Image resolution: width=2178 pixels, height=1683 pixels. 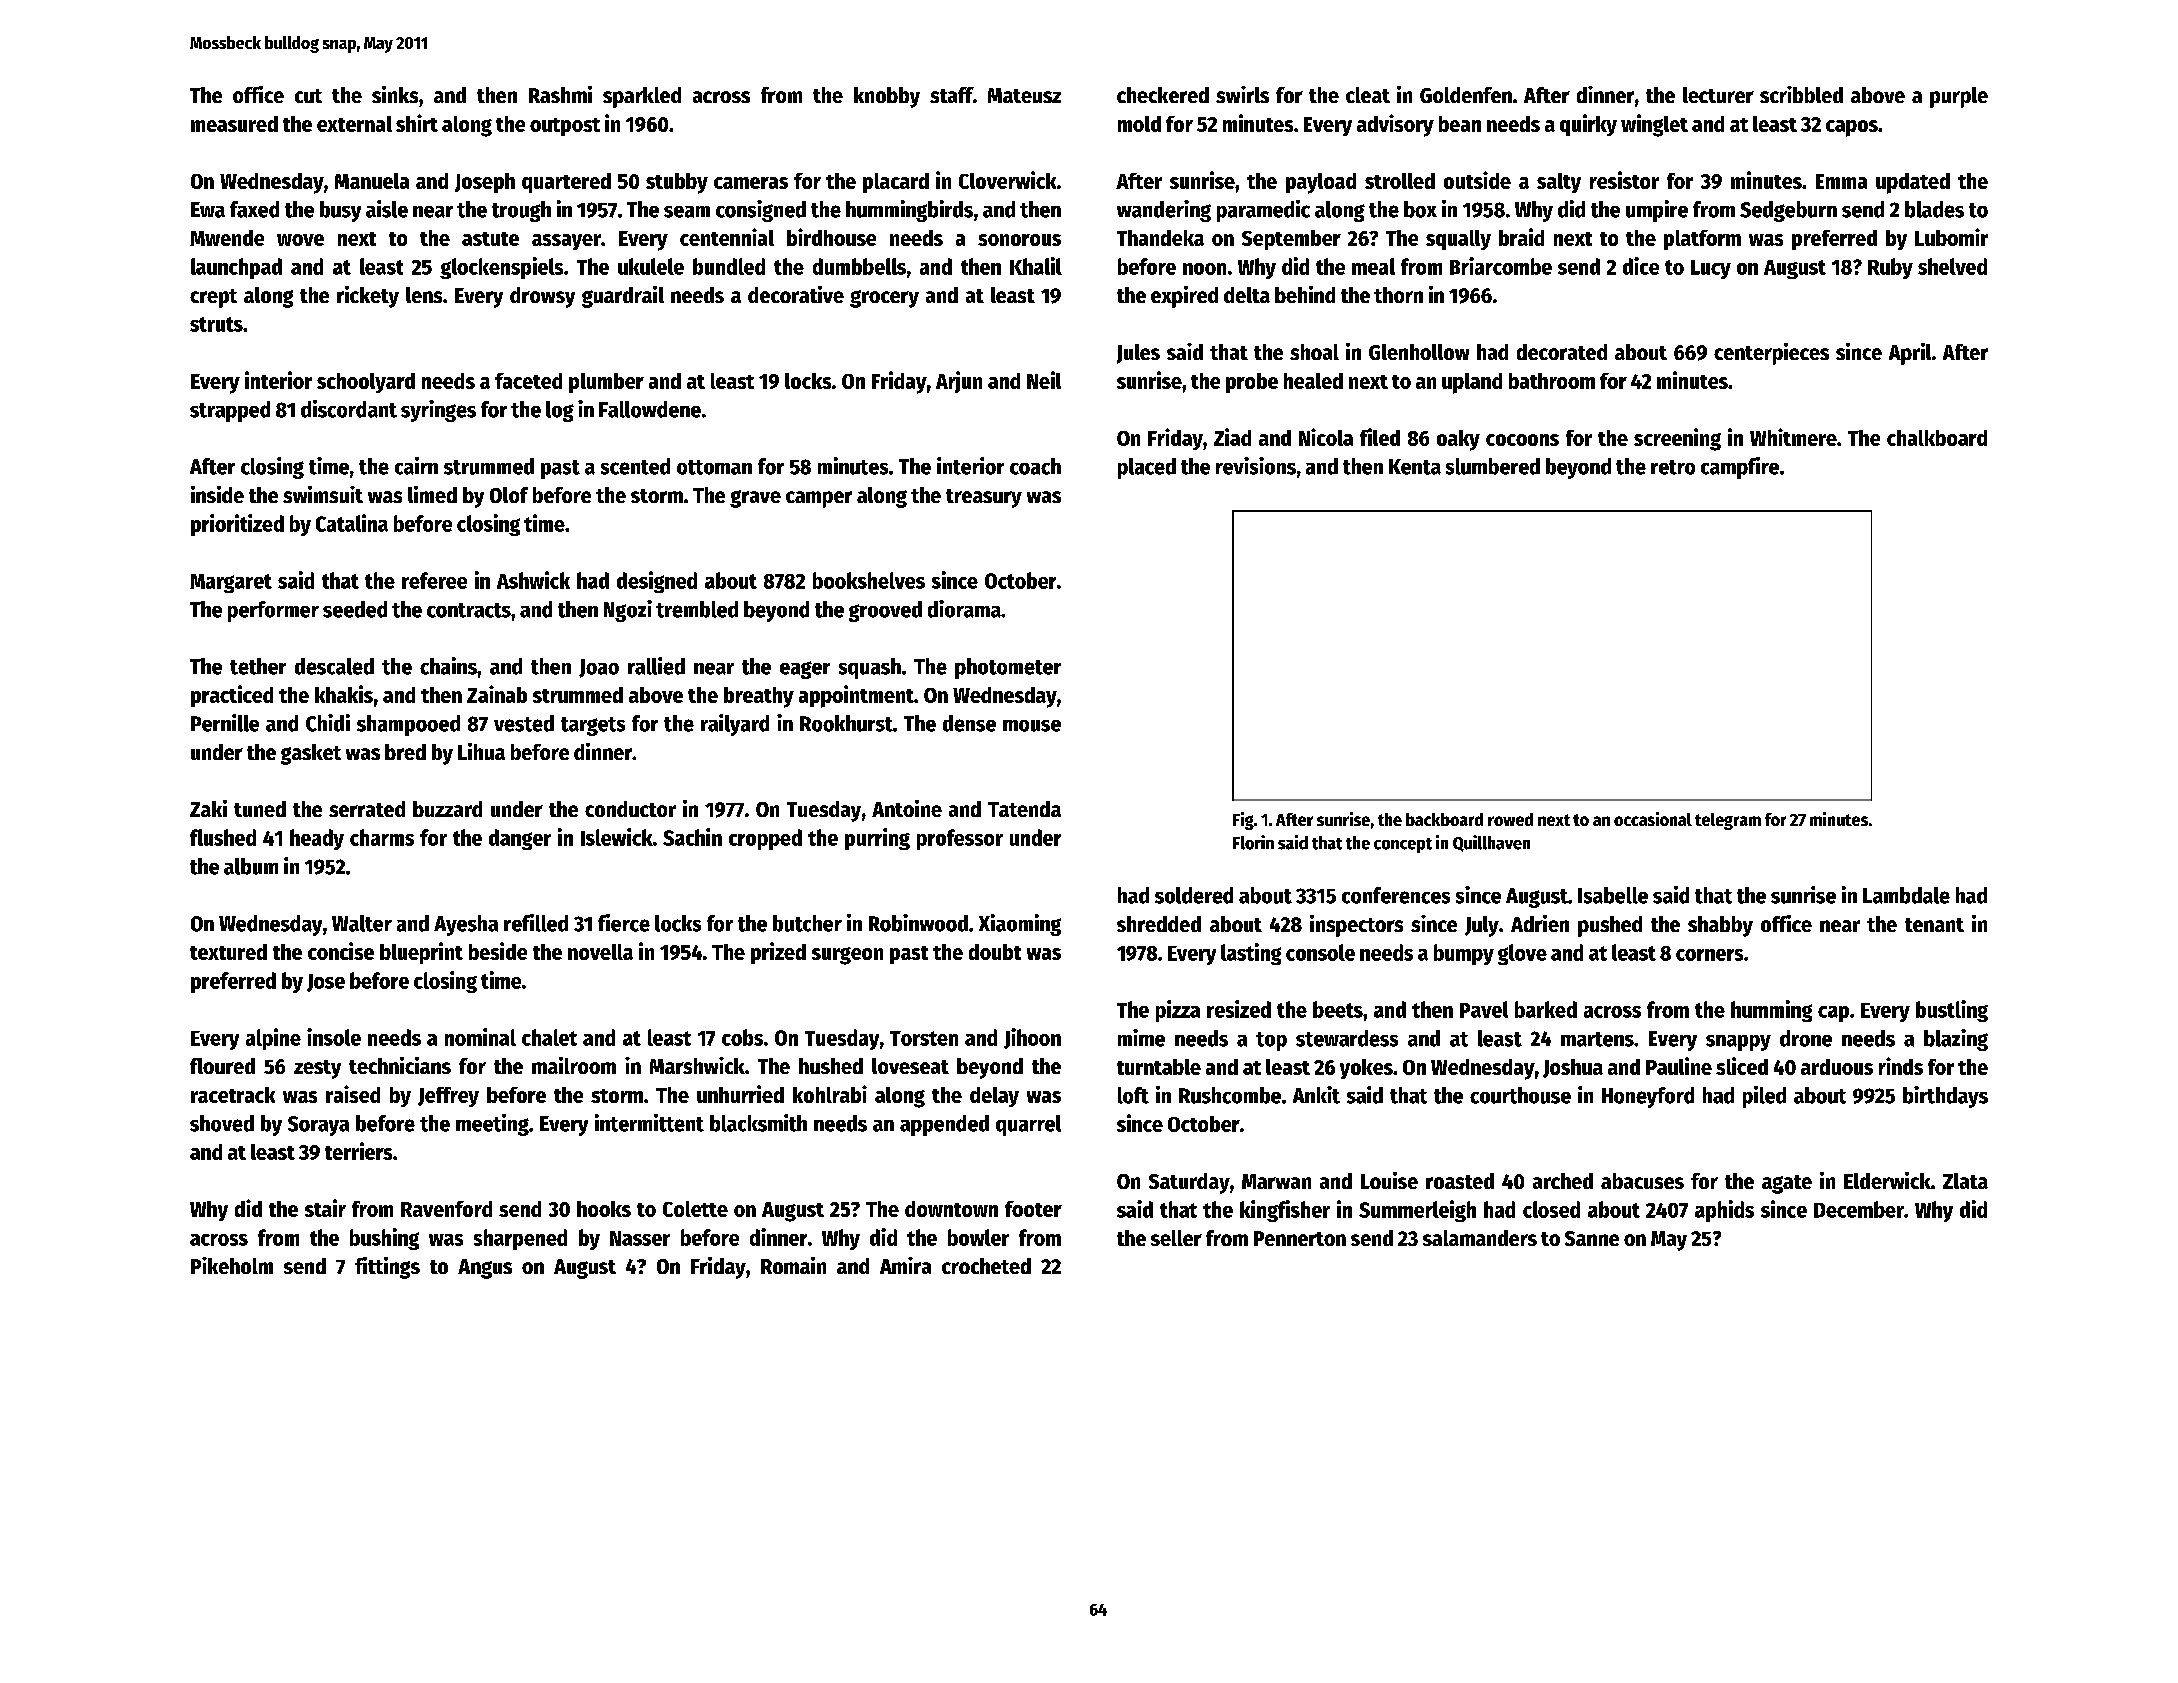 What do you see at coordinates (308, 96) in the screenshot?
I see `cut` at bounding box center [308, 96].
